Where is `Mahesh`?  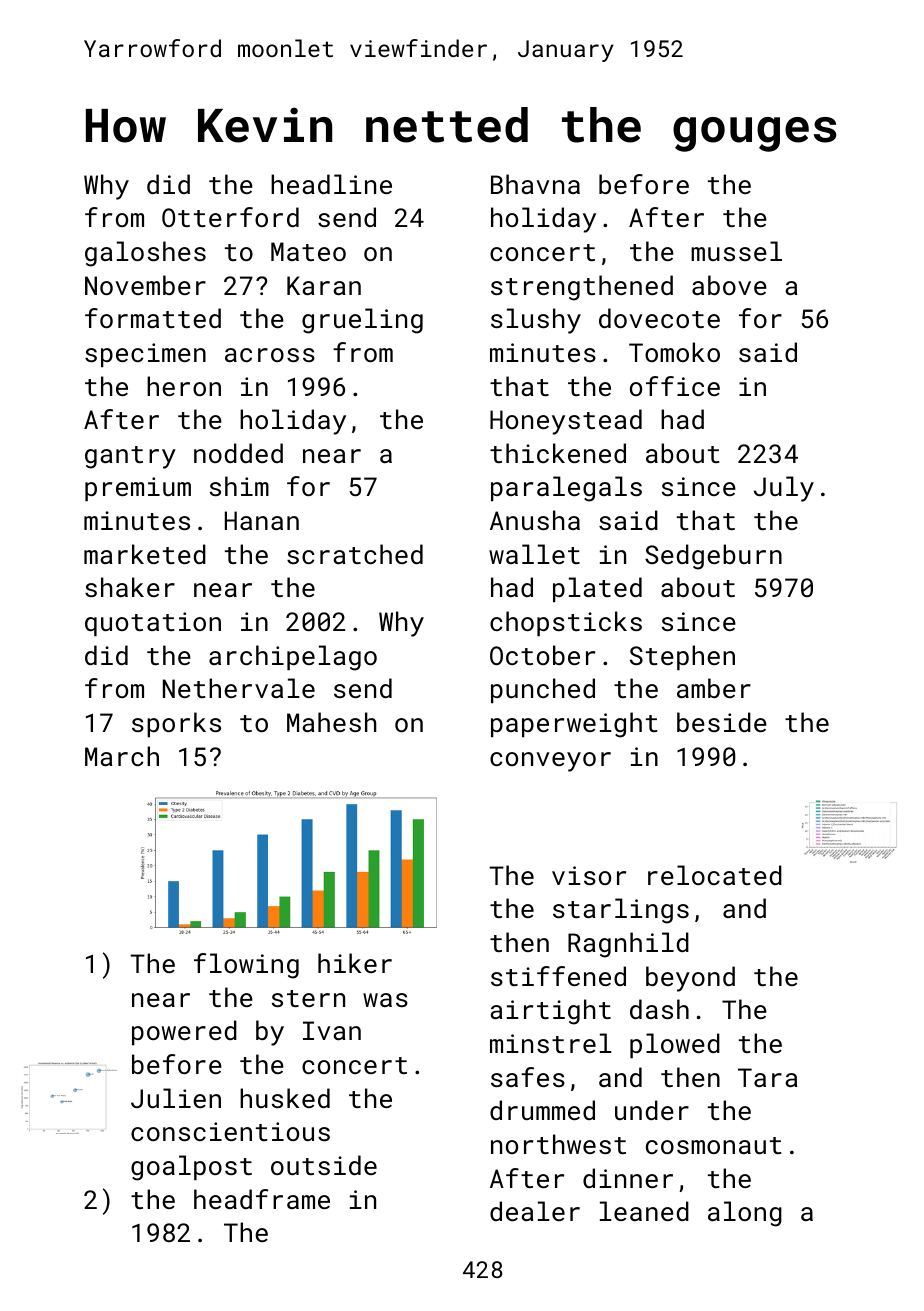 Mahesh is located at coordinates (331, 722).
